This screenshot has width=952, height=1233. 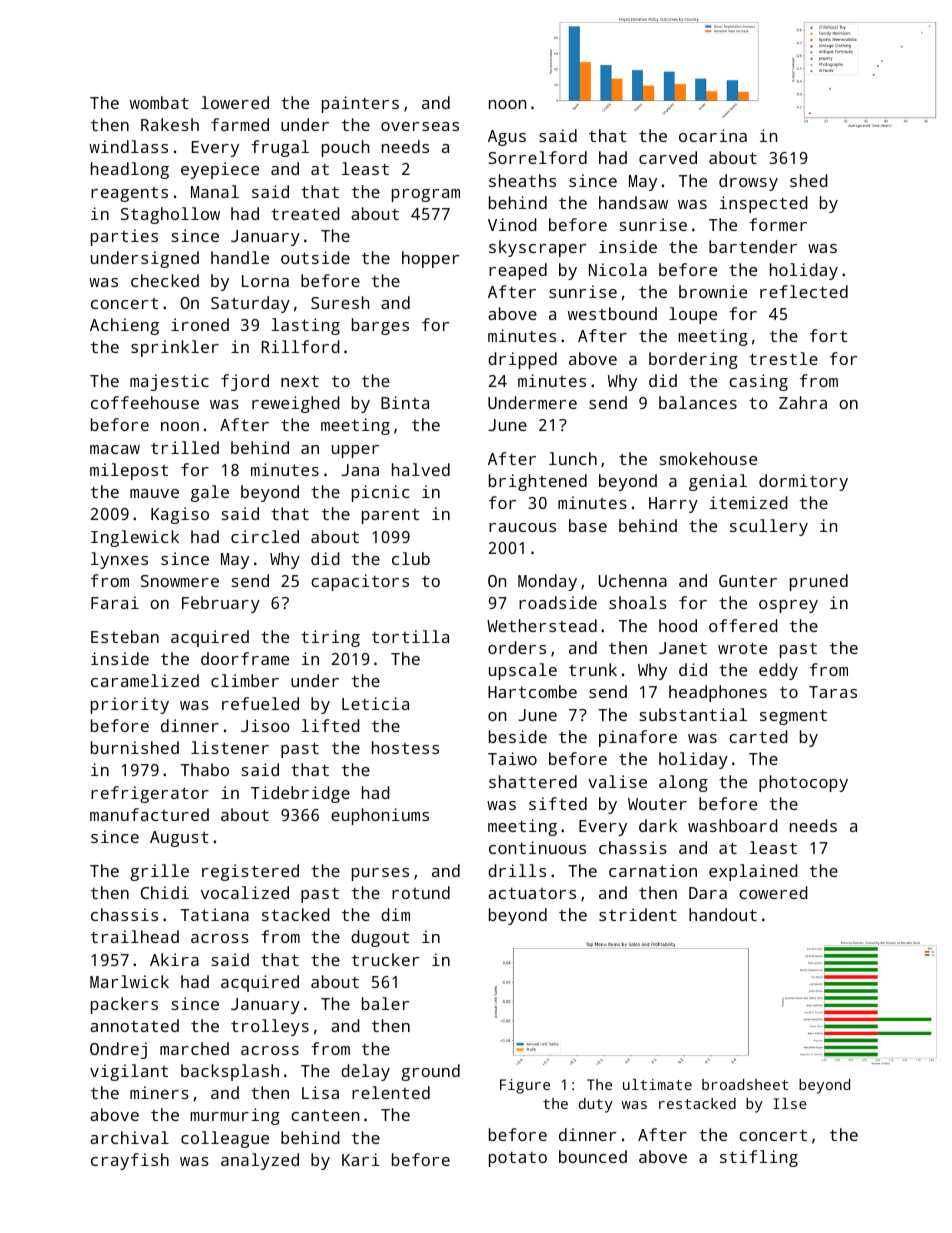 What do you see at coordinates (180, 581) in the screenshot?
I see `Snowmere` at bounding box center [180, 581].
